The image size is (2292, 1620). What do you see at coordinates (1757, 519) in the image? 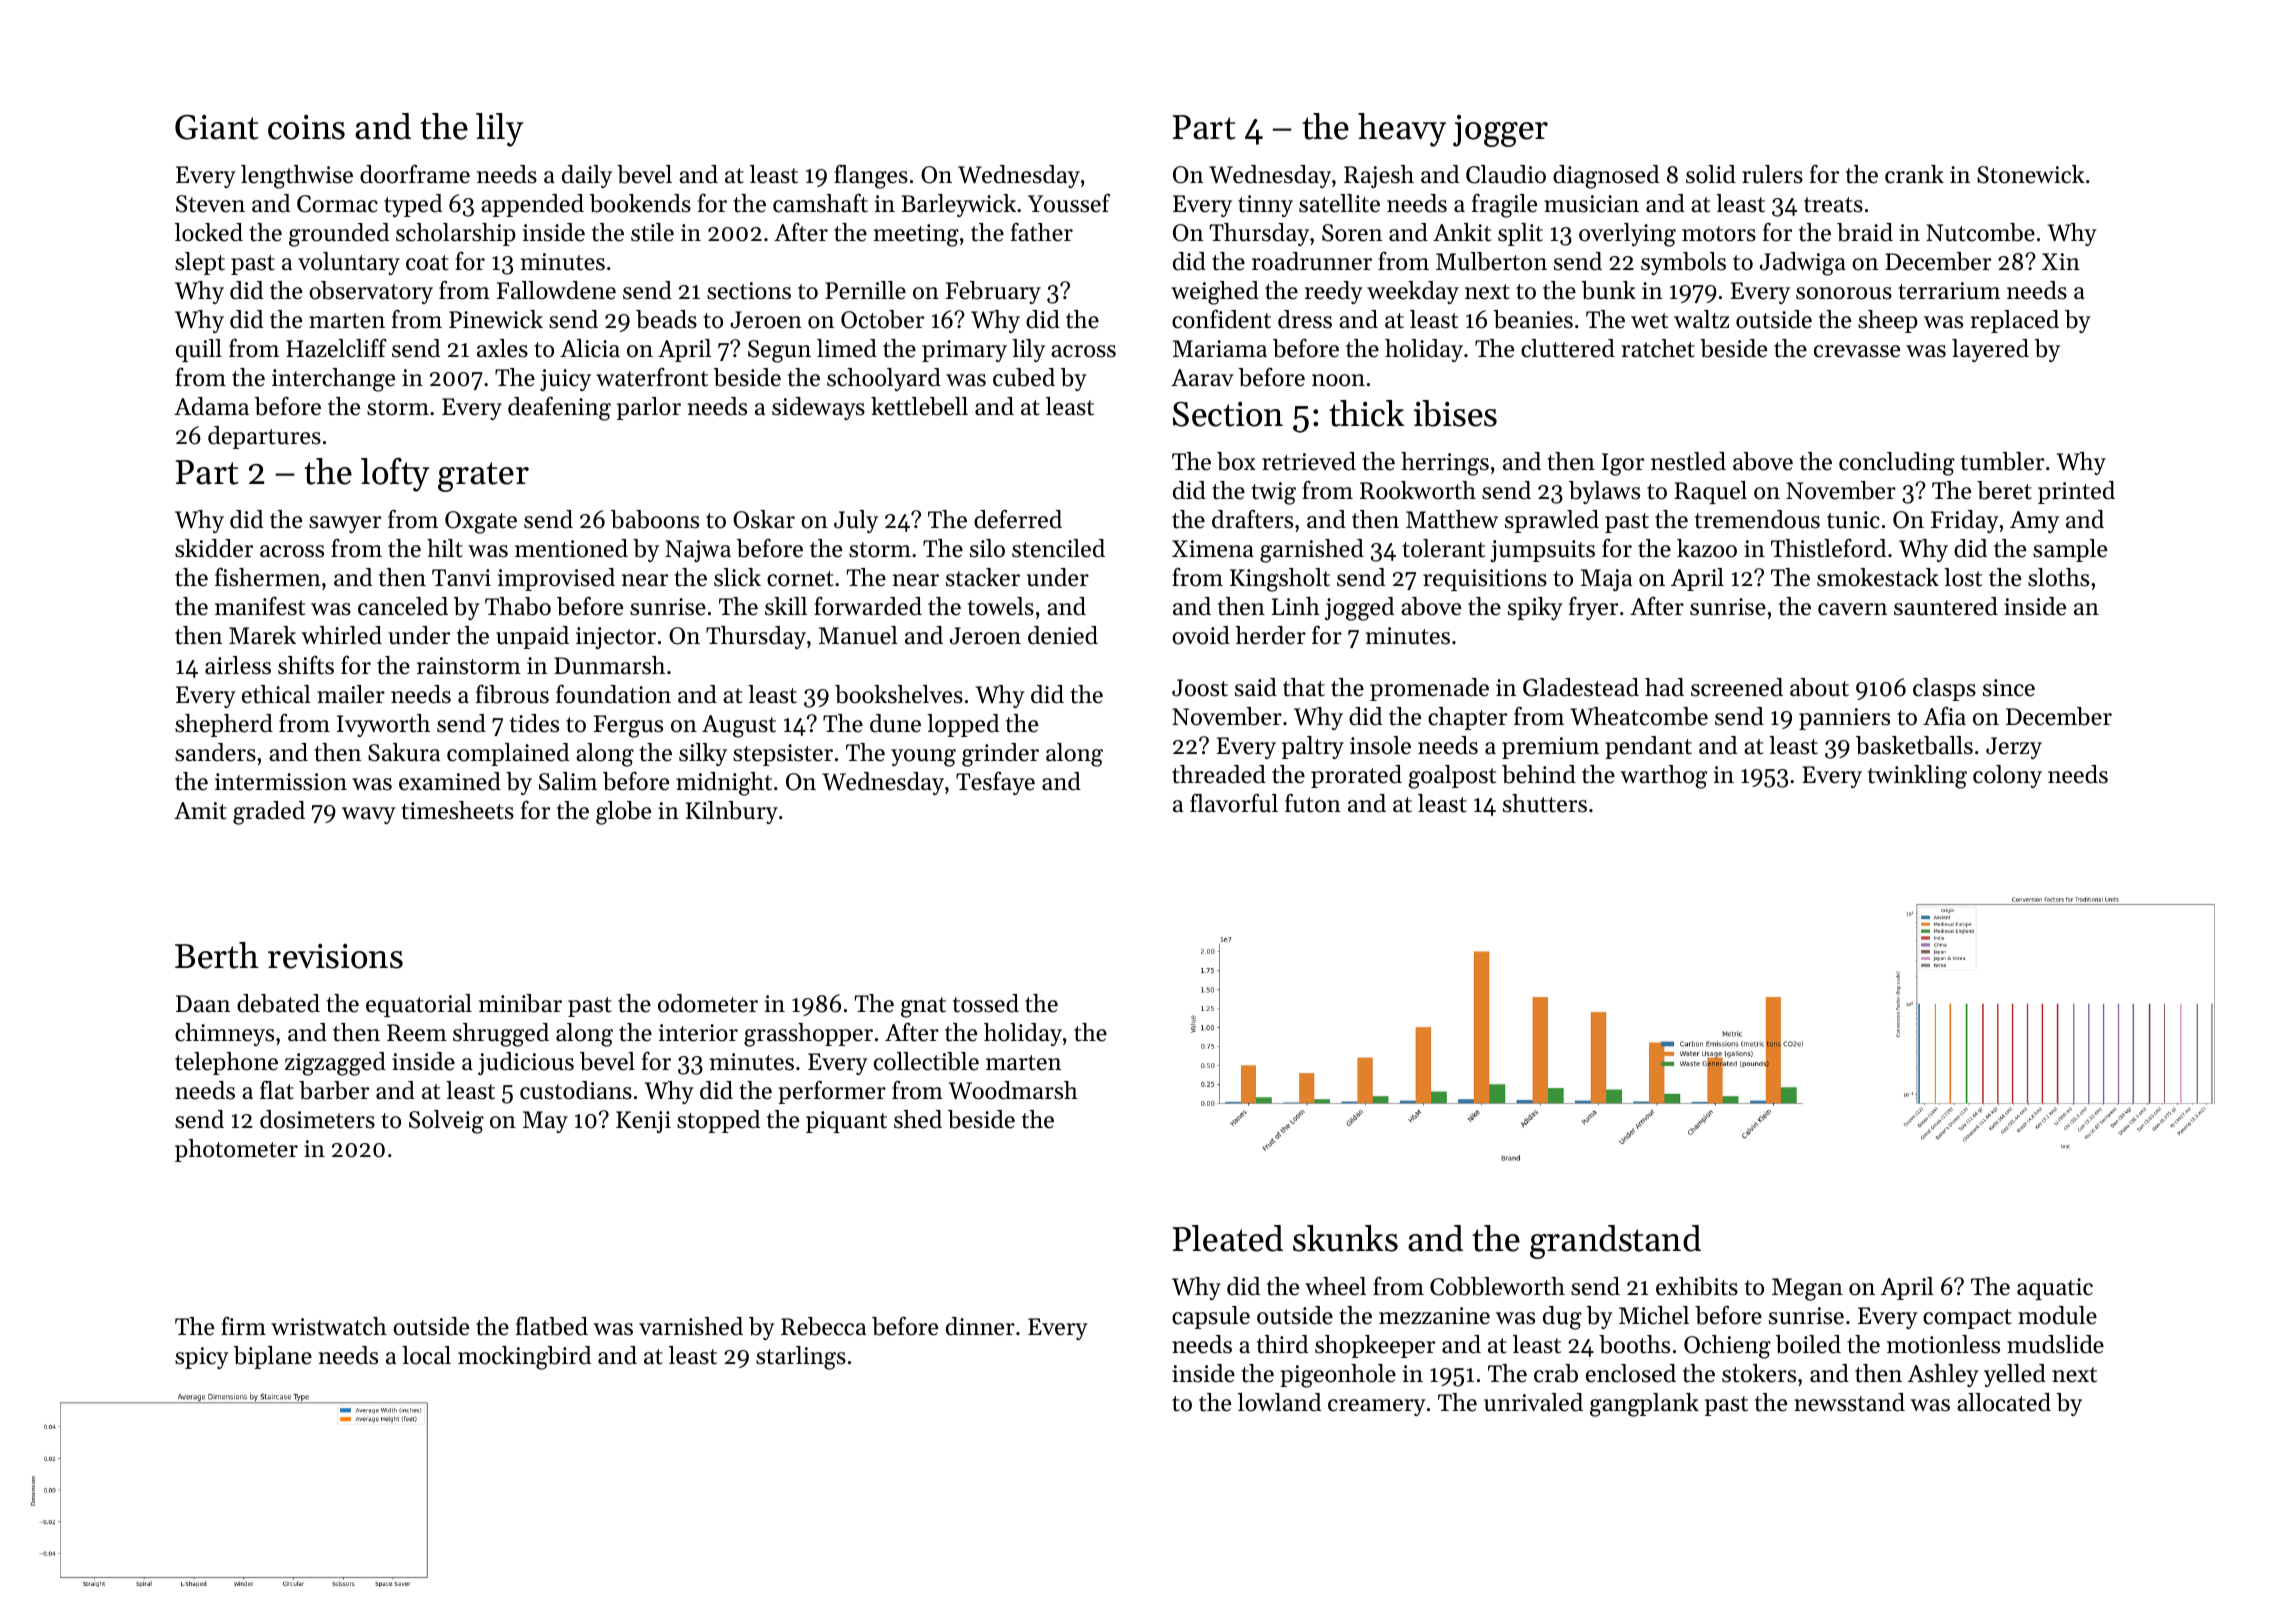
I see `tremendous` at bounding box center [1757, 519].
